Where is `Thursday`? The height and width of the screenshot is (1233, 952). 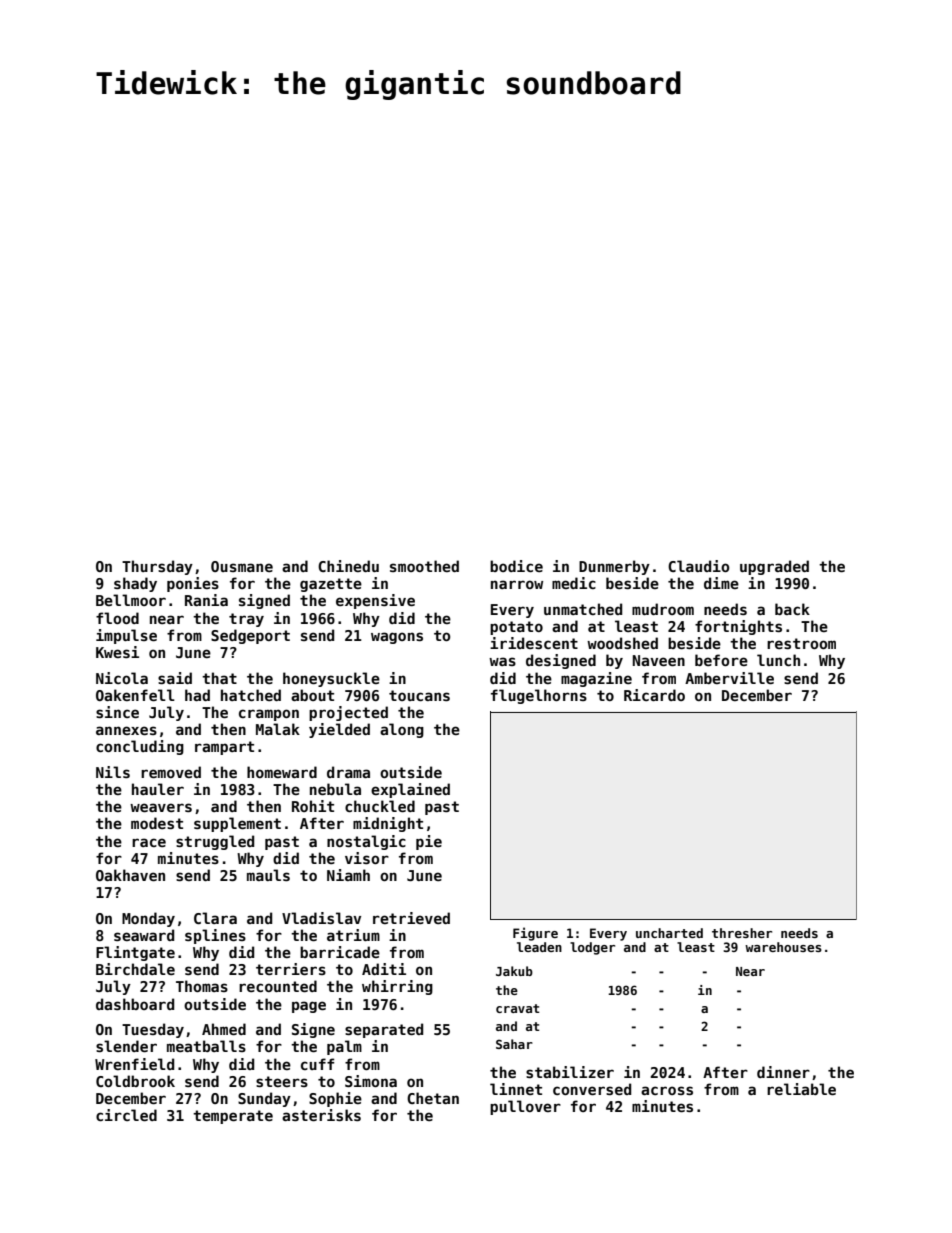
Thursday is located at coordinates (157, 567).
